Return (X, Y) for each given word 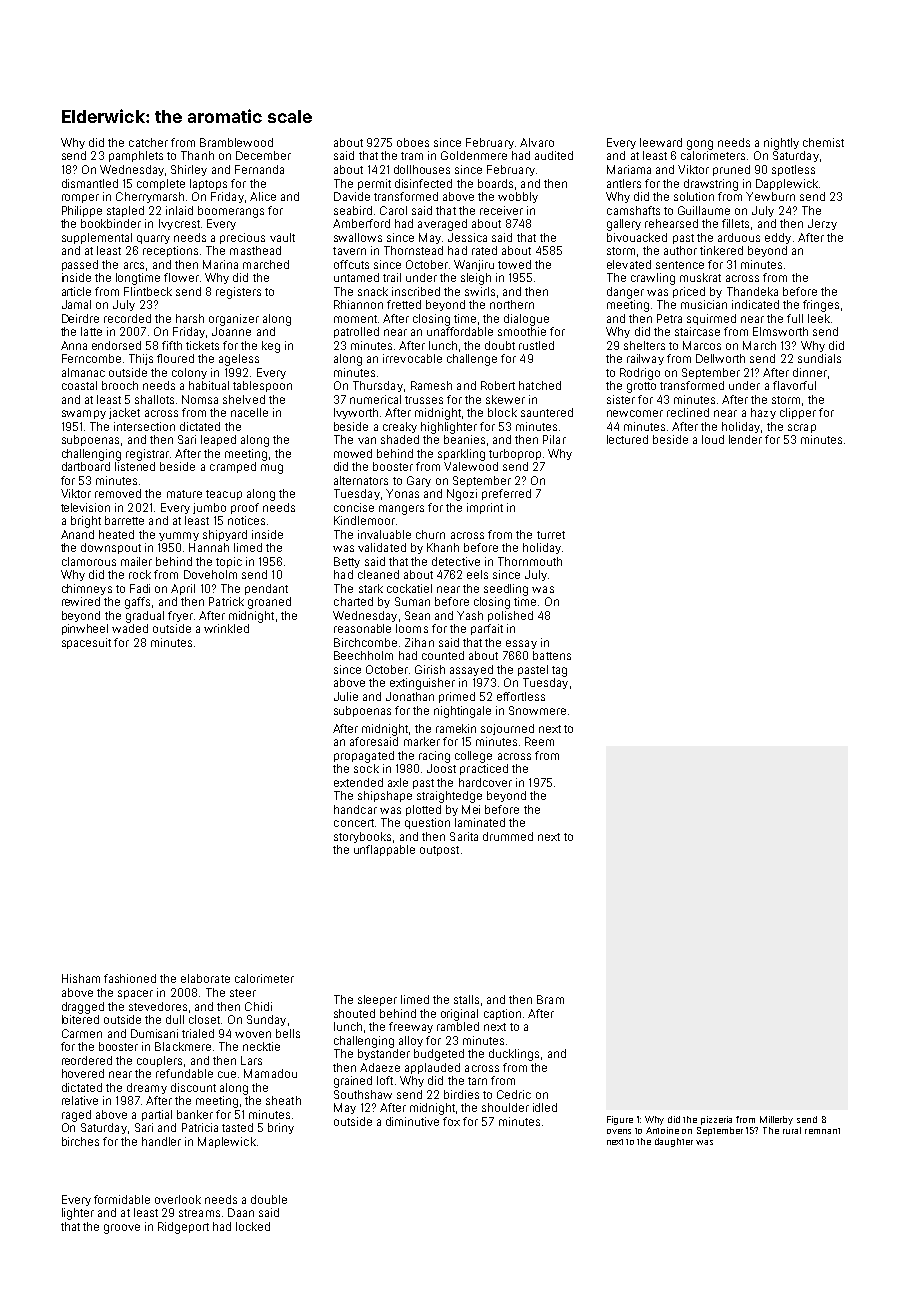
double (269, 1199)
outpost (439, 851)
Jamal (76, 304)
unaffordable (460, 331)
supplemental (97, 238)
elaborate (205, 978)
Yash (470, 615)
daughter (674, 1142)
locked (253, 1226)
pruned (731, 170)
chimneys (87, 589)
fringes (821, 306)
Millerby (776, 1120)
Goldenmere (474, 155)
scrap (802, 428)
